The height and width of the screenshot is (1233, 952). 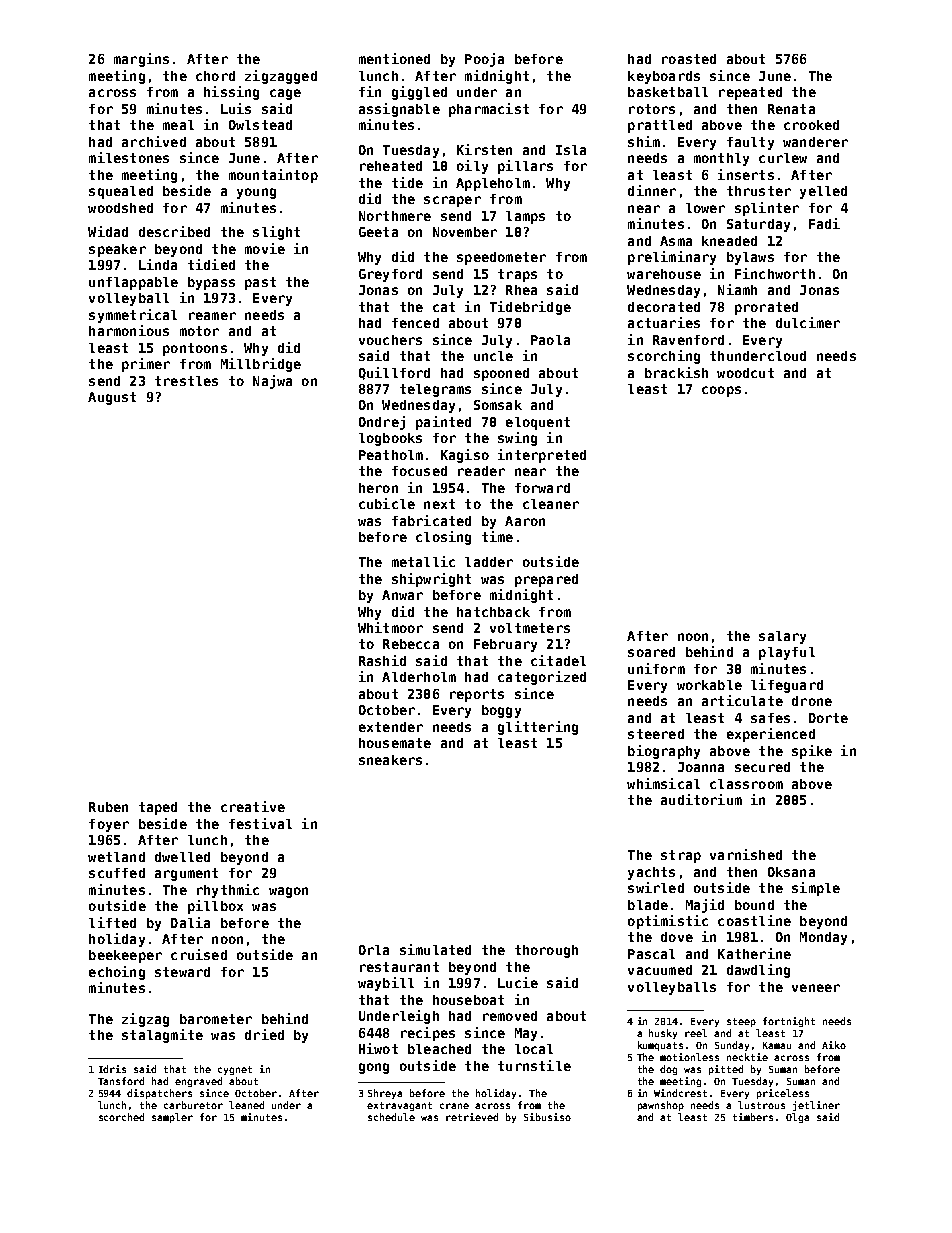 I want to click on spike, so click(x=812, y=752).
